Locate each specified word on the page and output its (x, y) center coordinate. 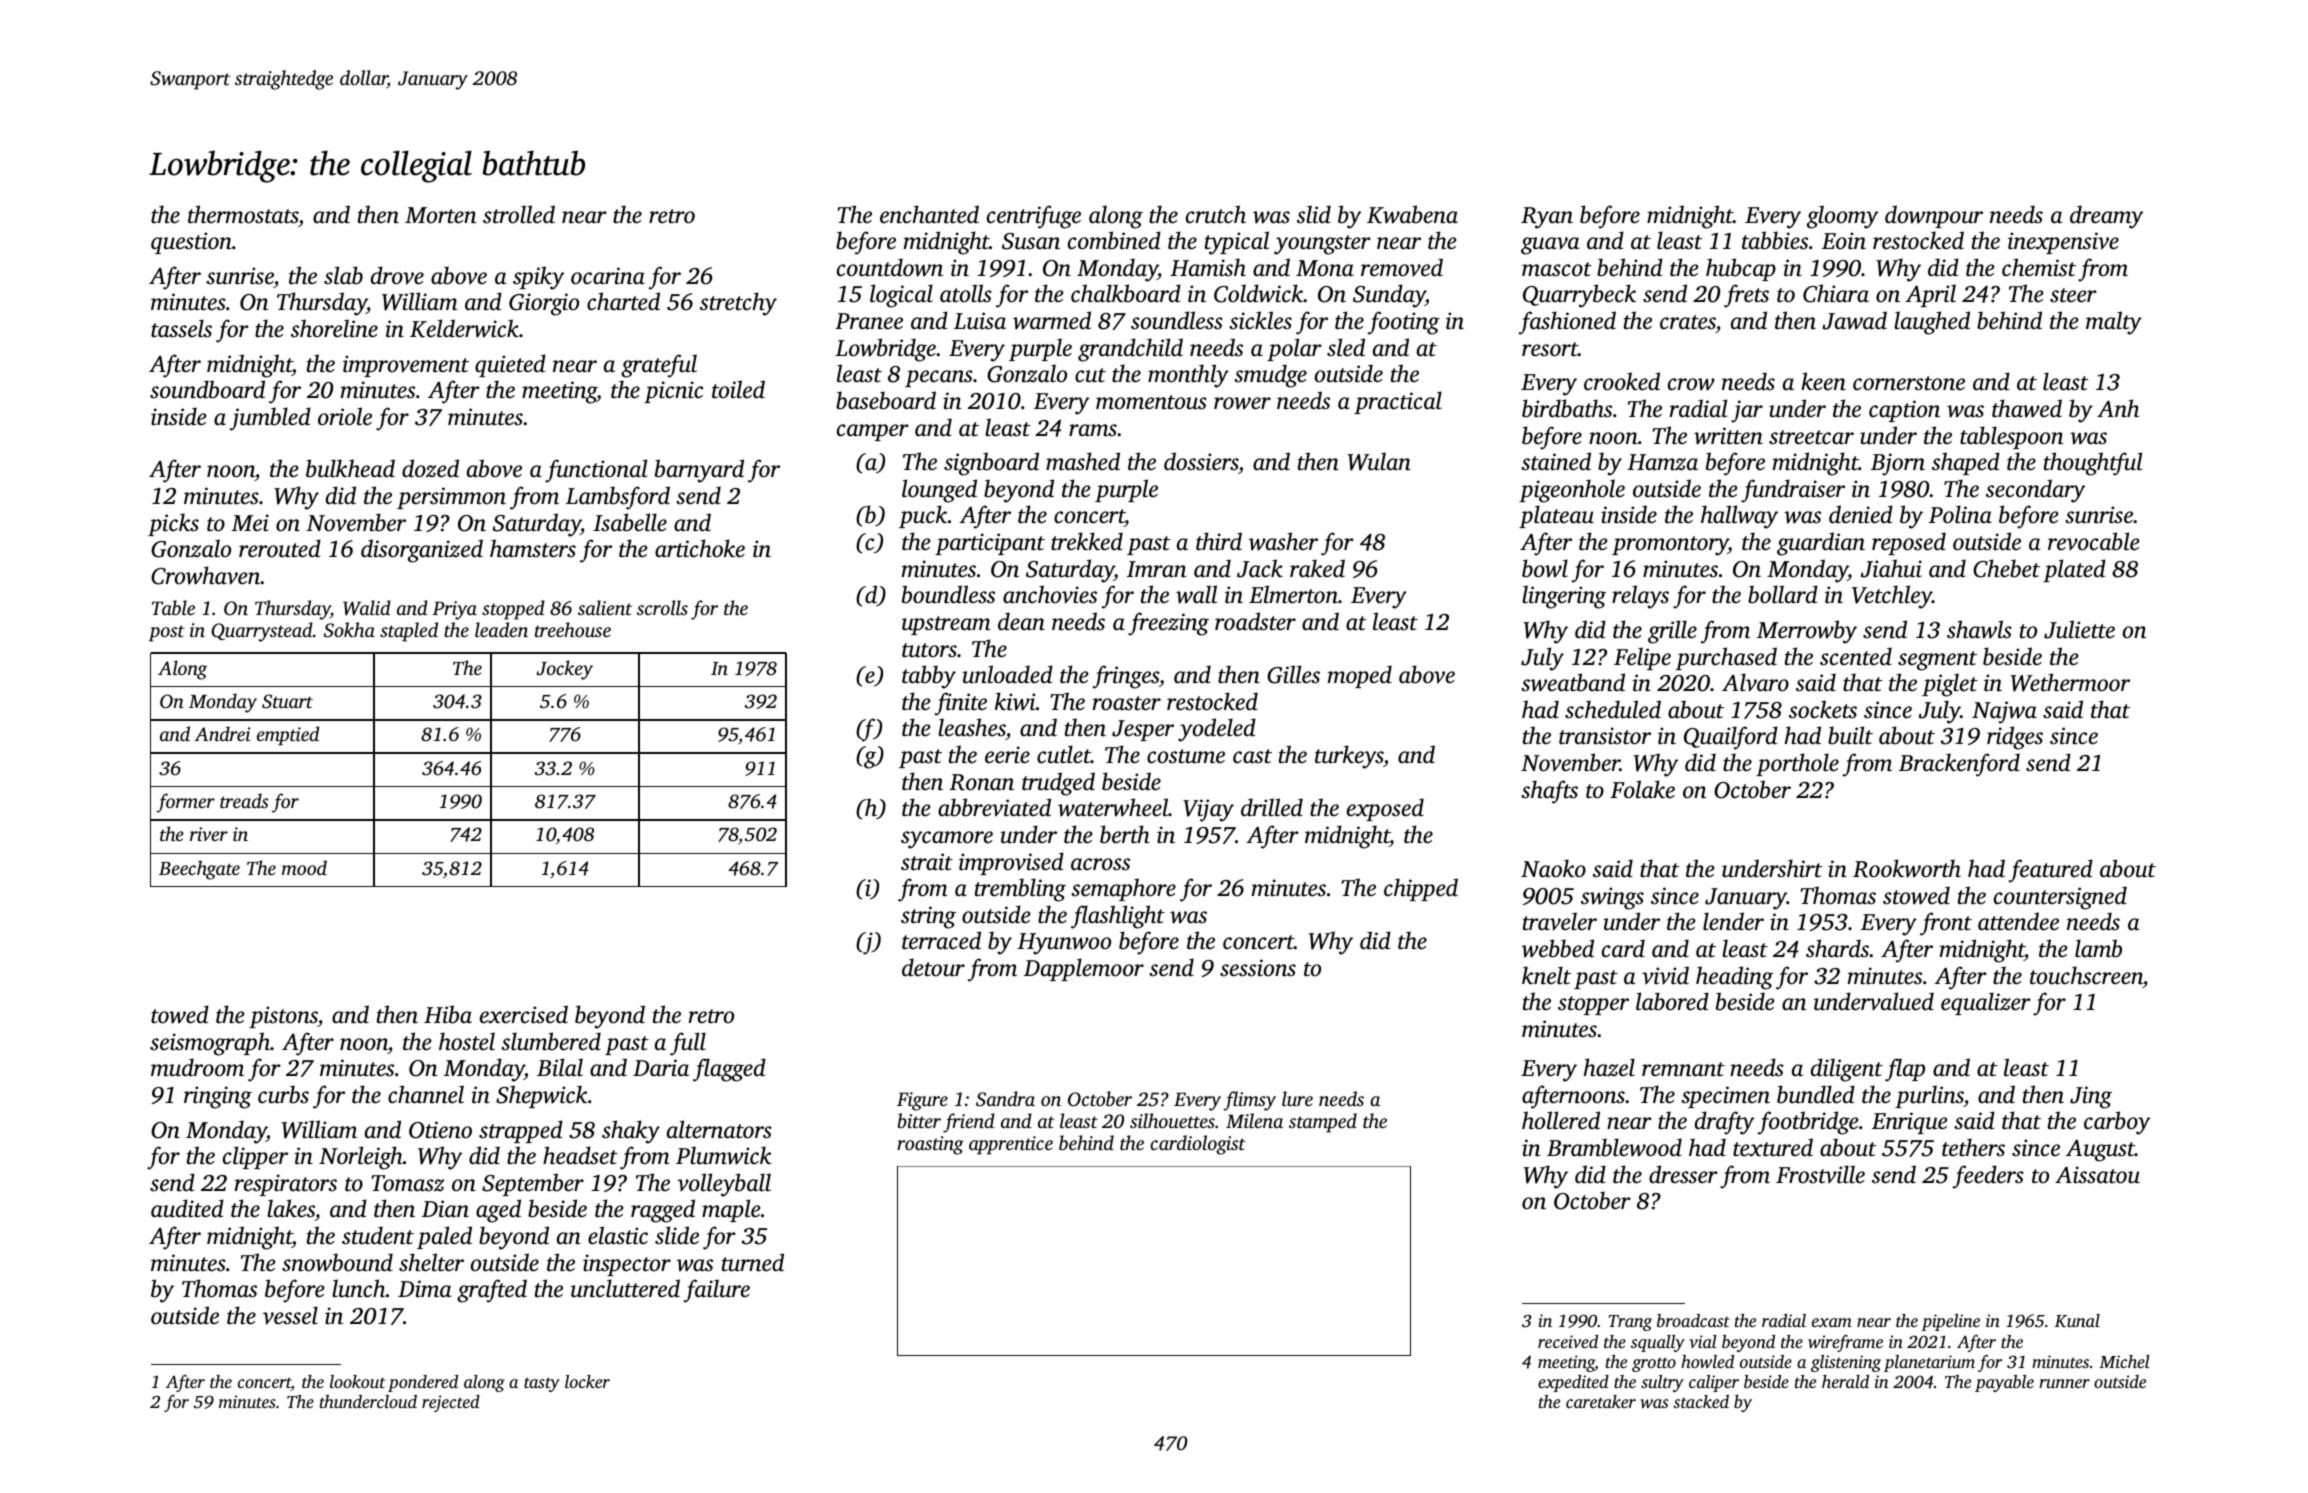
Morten (440, 215)
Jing (2091, 1097)
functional (596, 471)
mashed (1083, 461)
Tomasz (407, 1183)
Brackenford (1959, 765)
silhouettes (1172, 1120)
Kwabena (1412, 214)
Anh (2118, 408)
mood (304, 867)
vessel (290, 1315)
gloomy (1842, 217)
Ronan (981, 782)
